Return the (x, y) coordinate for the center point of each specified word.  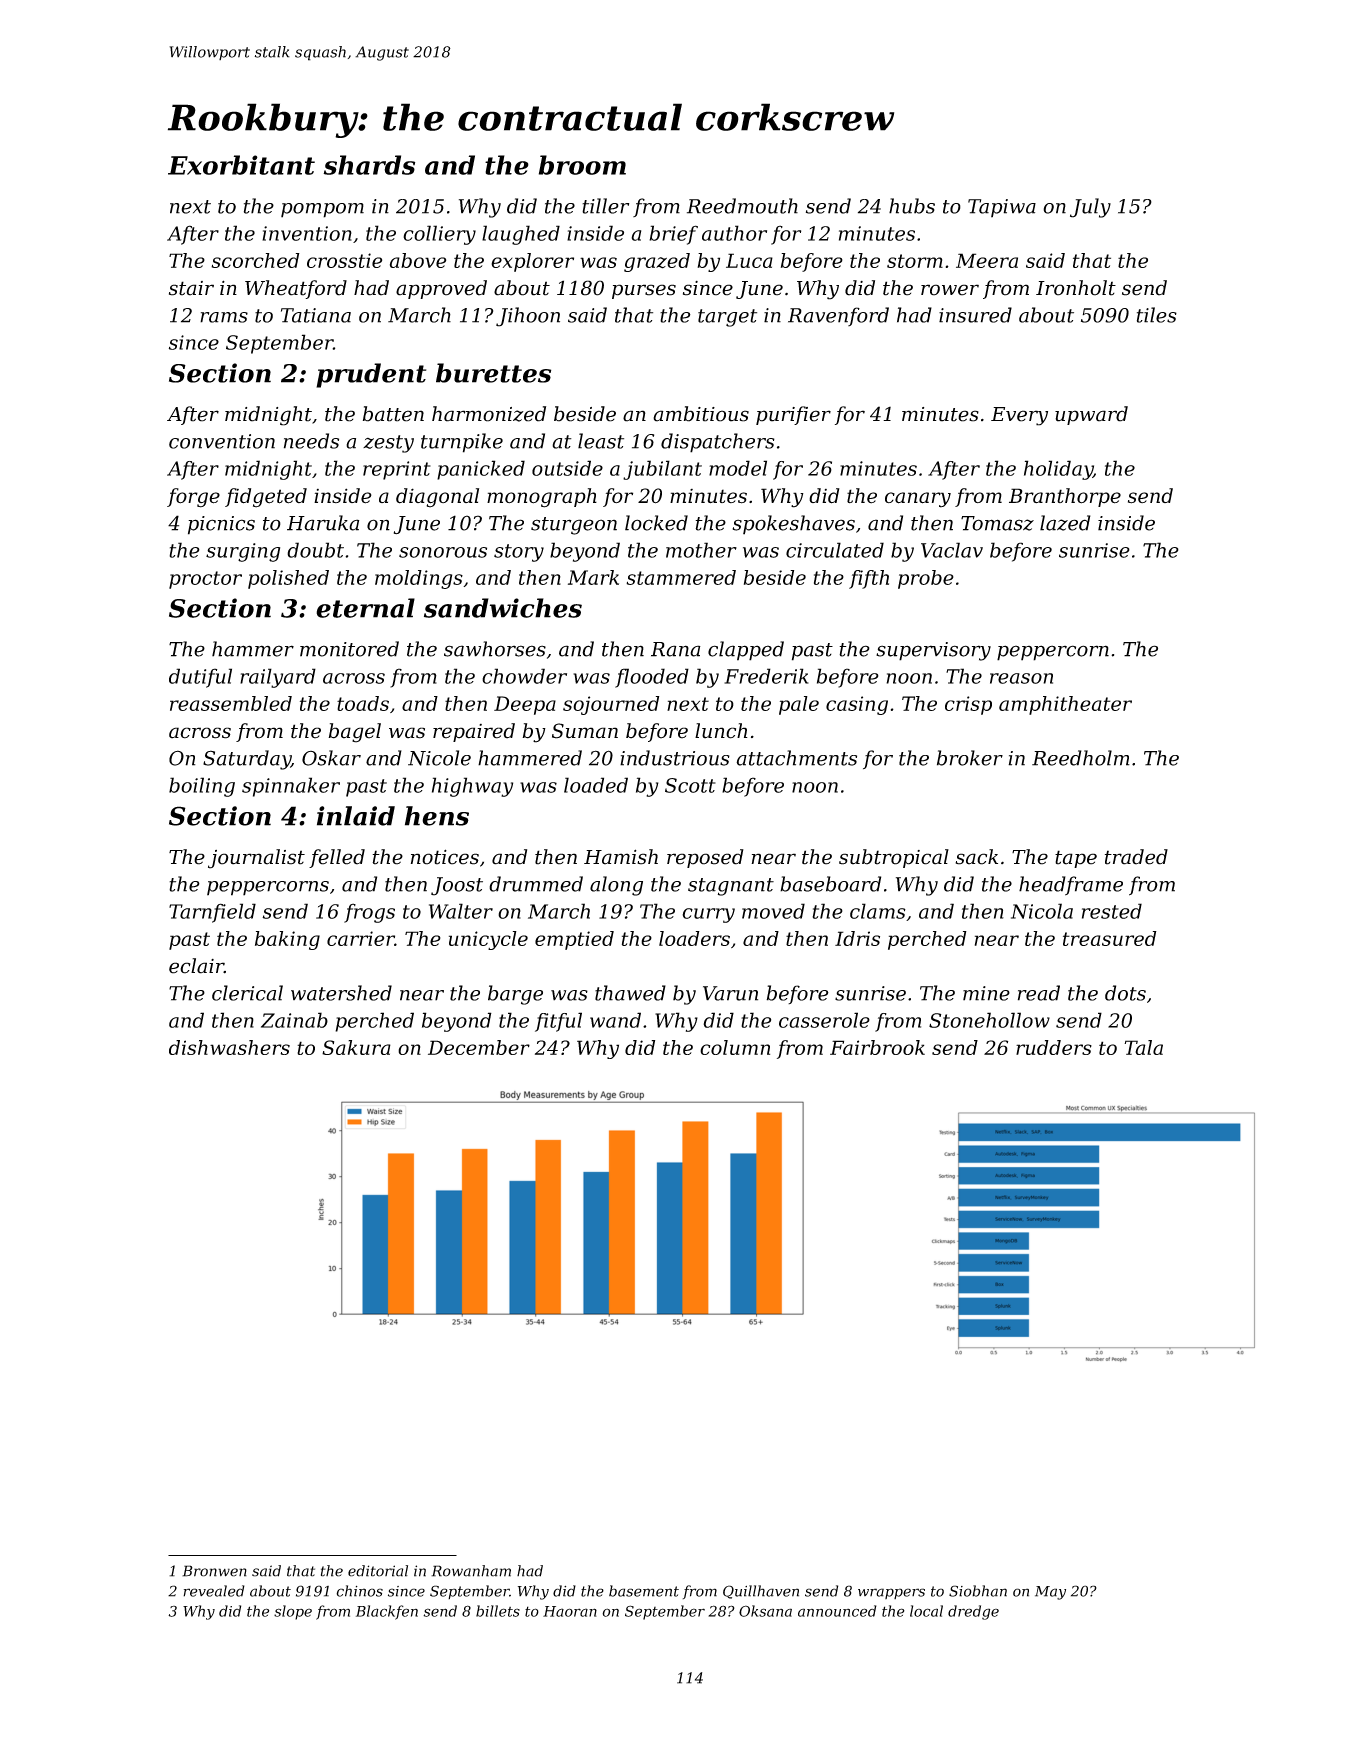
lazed (1065, 523)
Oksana (765, 1611)
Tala (1143, 1047)
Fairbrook (877, 1047)
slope (293, 1612)
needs (311, 441)
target (727, 318)
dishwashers (229, 1047)
